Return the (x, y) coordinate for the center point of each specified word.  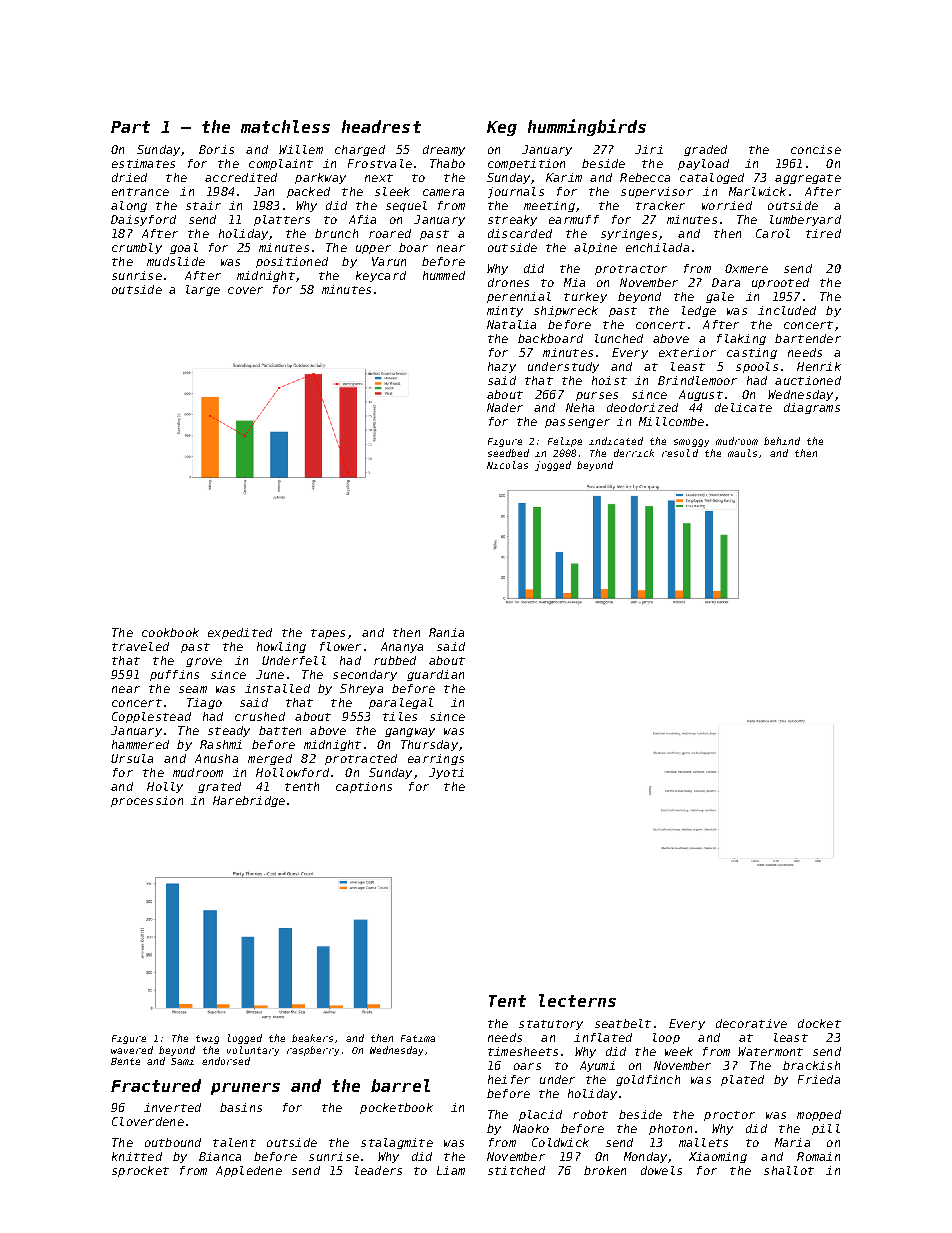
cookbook (170, 632)
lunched (619, 338)
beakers (312, 1038)
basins (241, 1107)
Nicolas (507, 465)
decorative (751, 1023)
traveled (140, 646)
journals (516, 192)
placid (540, 1115)
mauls (742, 453)
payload (703, 164)
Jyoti (446, 773)
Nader (505, 407)
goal (184, 248)
